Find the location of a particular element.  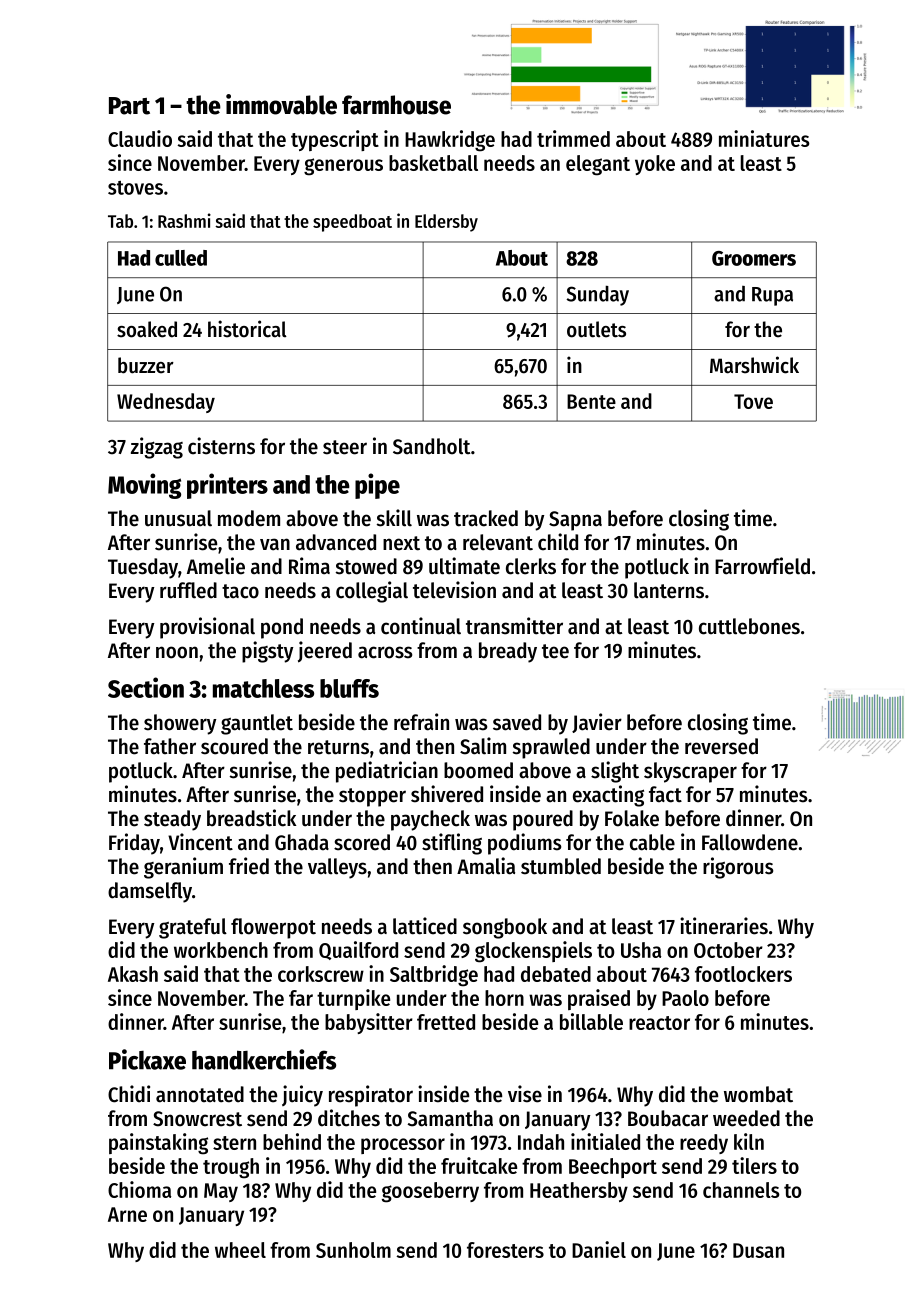

Marshwick is located at coordinates (754, 365).
